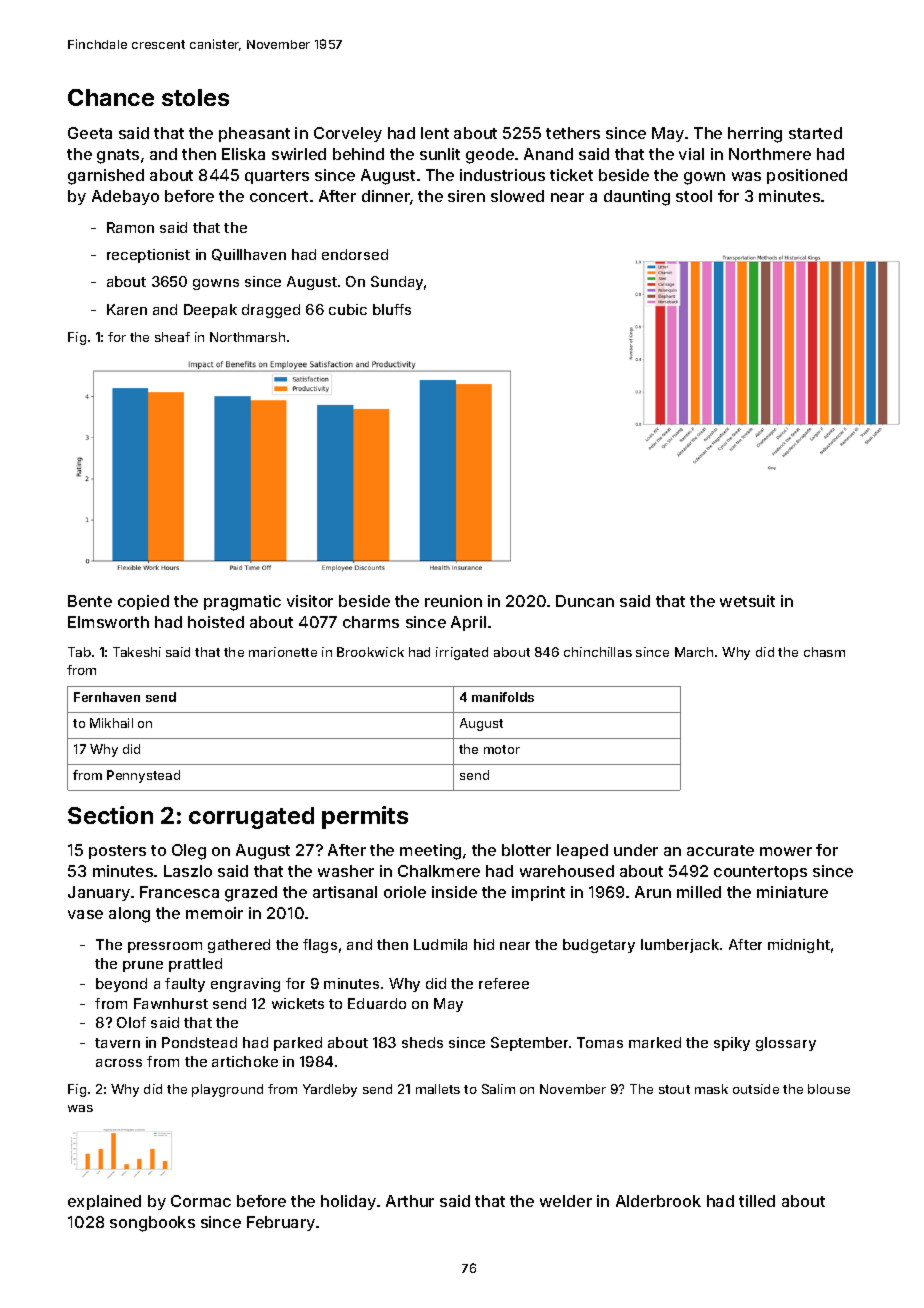 Image resolution: width=924 pixels, height=1308 pixels. Describe the element at coordinates (348, 309) in the image. I see `cubic` at that location.
